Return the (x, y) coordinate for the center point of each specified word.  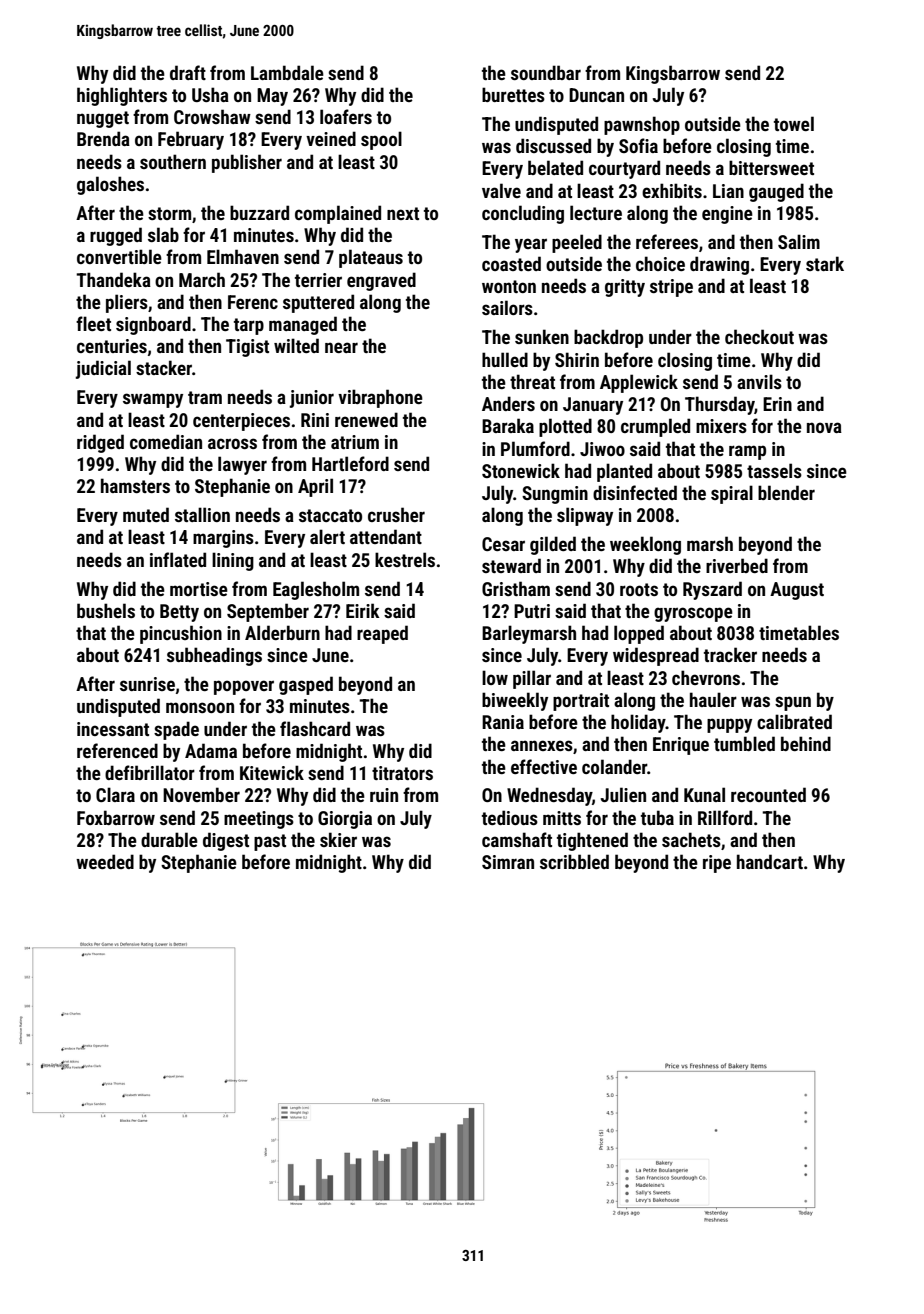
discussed (553, 145)
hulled (505, 359)
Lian (728, 191)
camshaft (517, 839)
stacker (164, 367)
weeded (105, 861)
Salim (799, 241)
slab (163, 234)
